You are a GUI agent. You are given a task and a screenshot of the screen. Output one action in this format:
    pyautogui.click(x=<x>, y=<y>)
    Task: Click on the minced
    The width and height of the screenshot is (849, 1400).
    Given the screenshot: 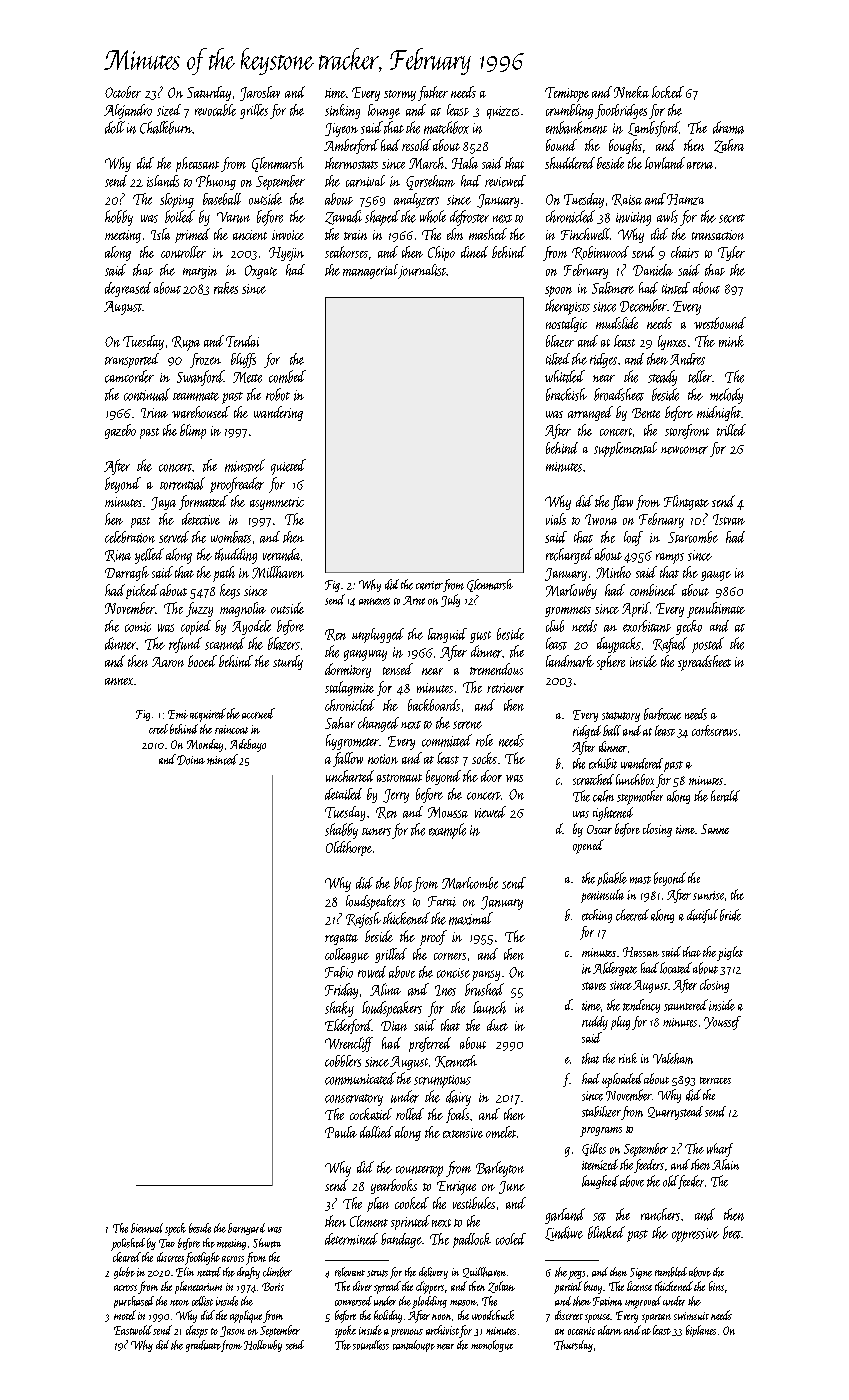 What is the action you would take?
    pyautogui.click(x=222, y=759)
